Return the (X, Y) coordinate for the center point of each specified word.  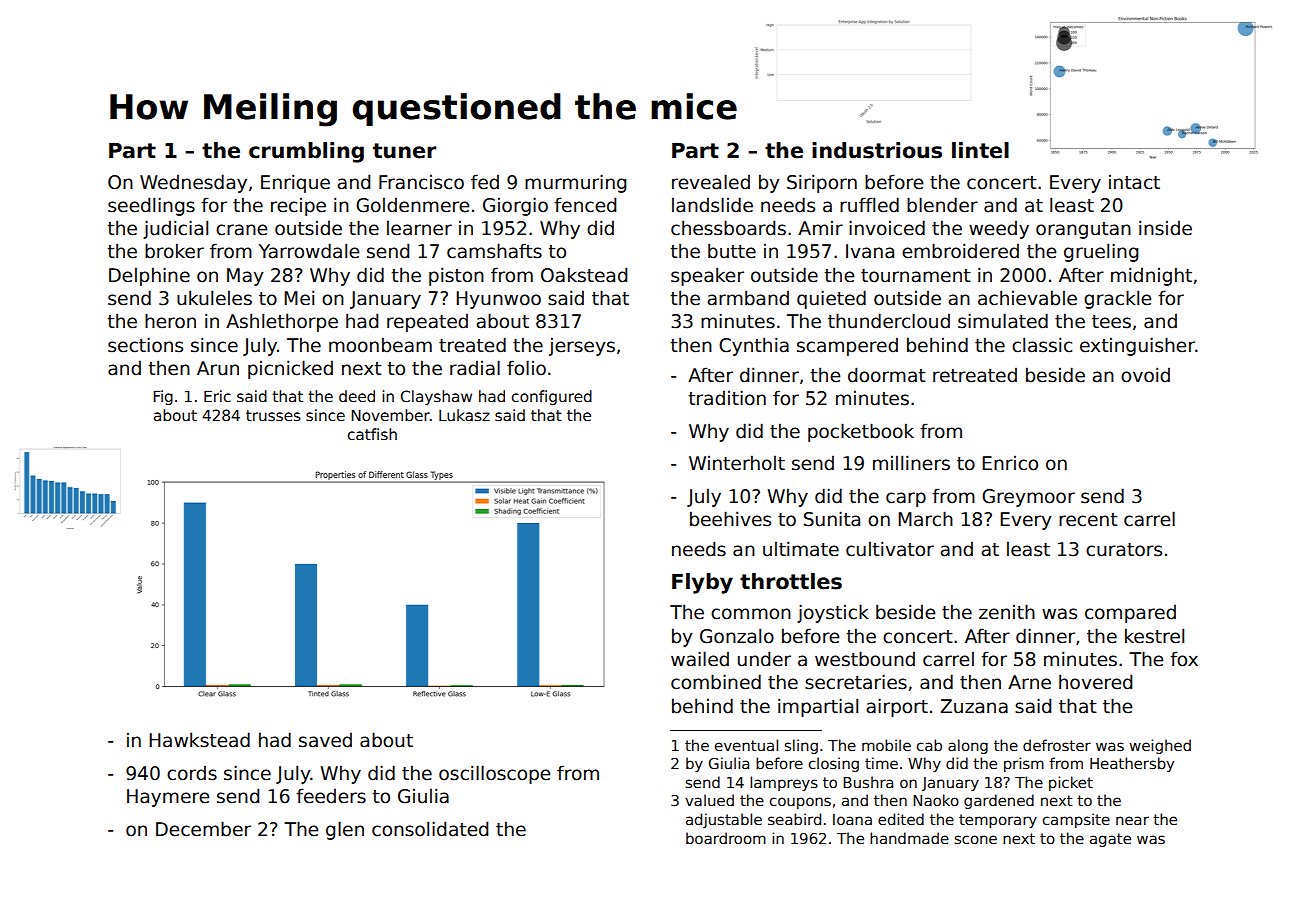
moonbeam (380, 345)
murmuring (575, 183)
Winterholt (737, 463)
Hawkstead (199, 740)
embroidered (960, 251)
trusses (273, 415)
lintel (980, 150)
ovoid (1145, 375)
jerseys (582, 347)
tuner (404, 151)
